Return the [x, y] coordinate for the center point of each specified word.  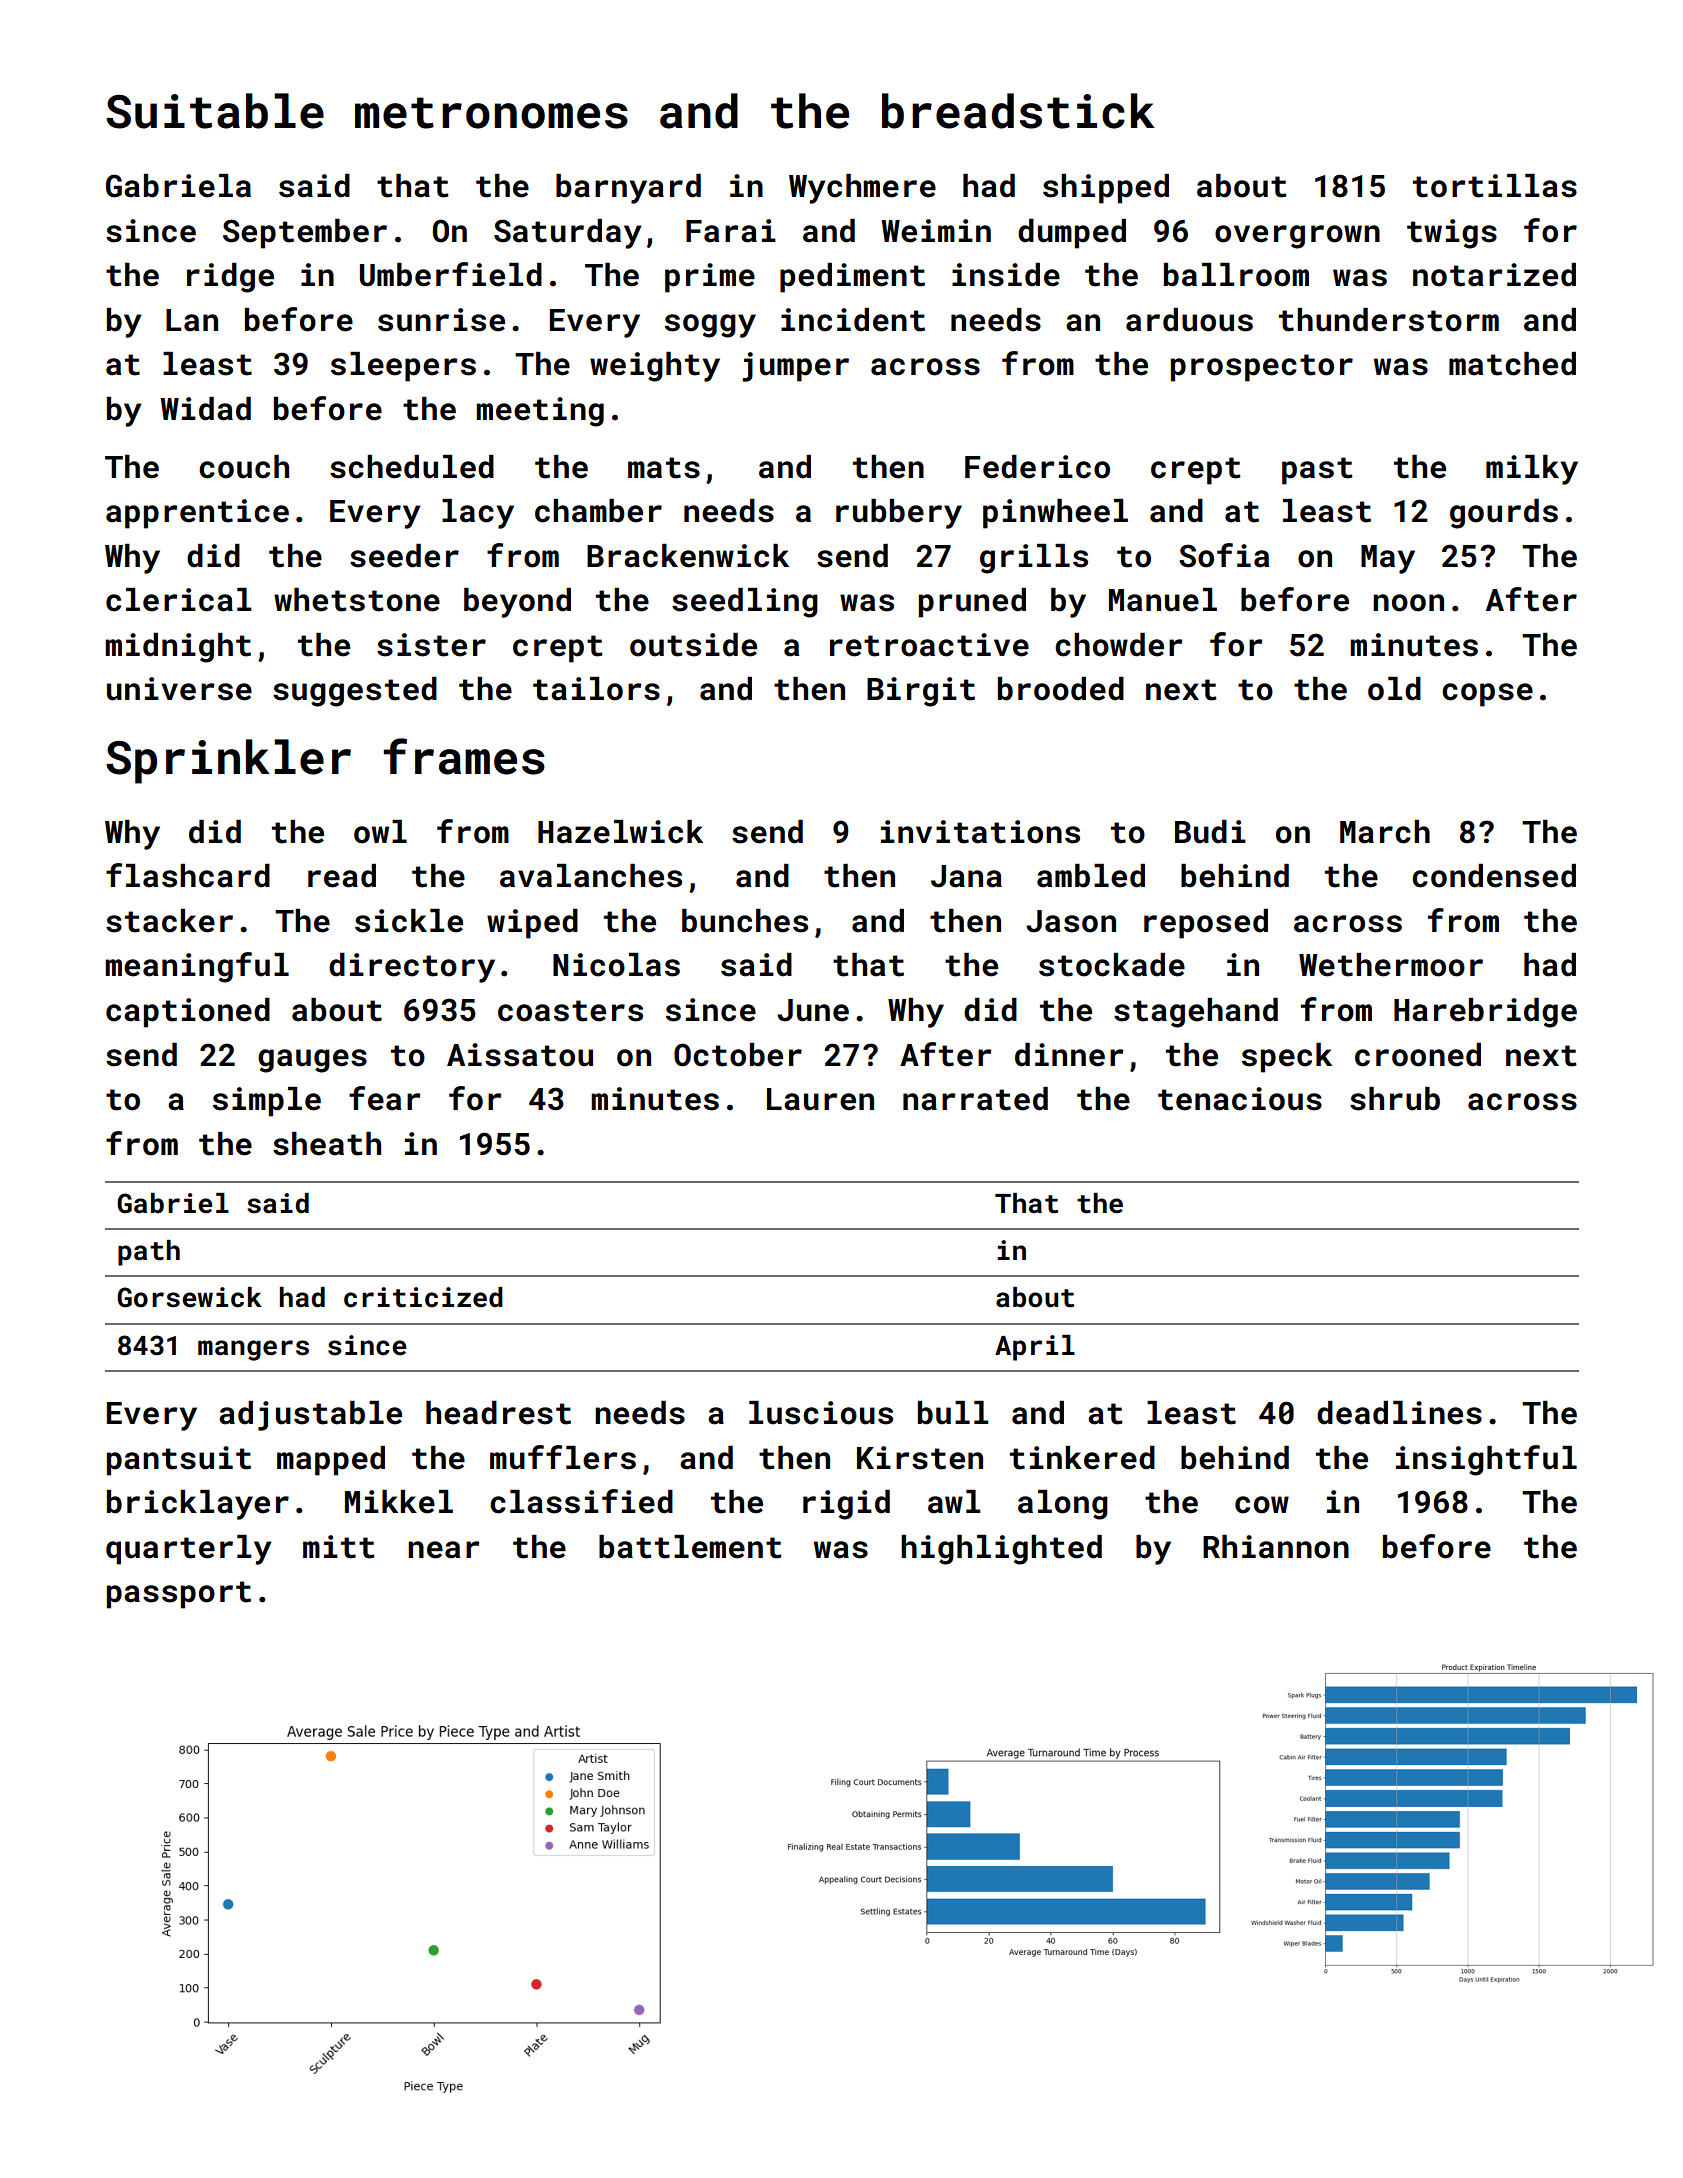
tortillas [1495, 186]
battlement [690, 1547]
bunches [745, 921]
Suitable [215, 111]
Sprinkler [228, 761]
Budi [1210, 832]
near [443, 1550]
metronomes [491, 113]
